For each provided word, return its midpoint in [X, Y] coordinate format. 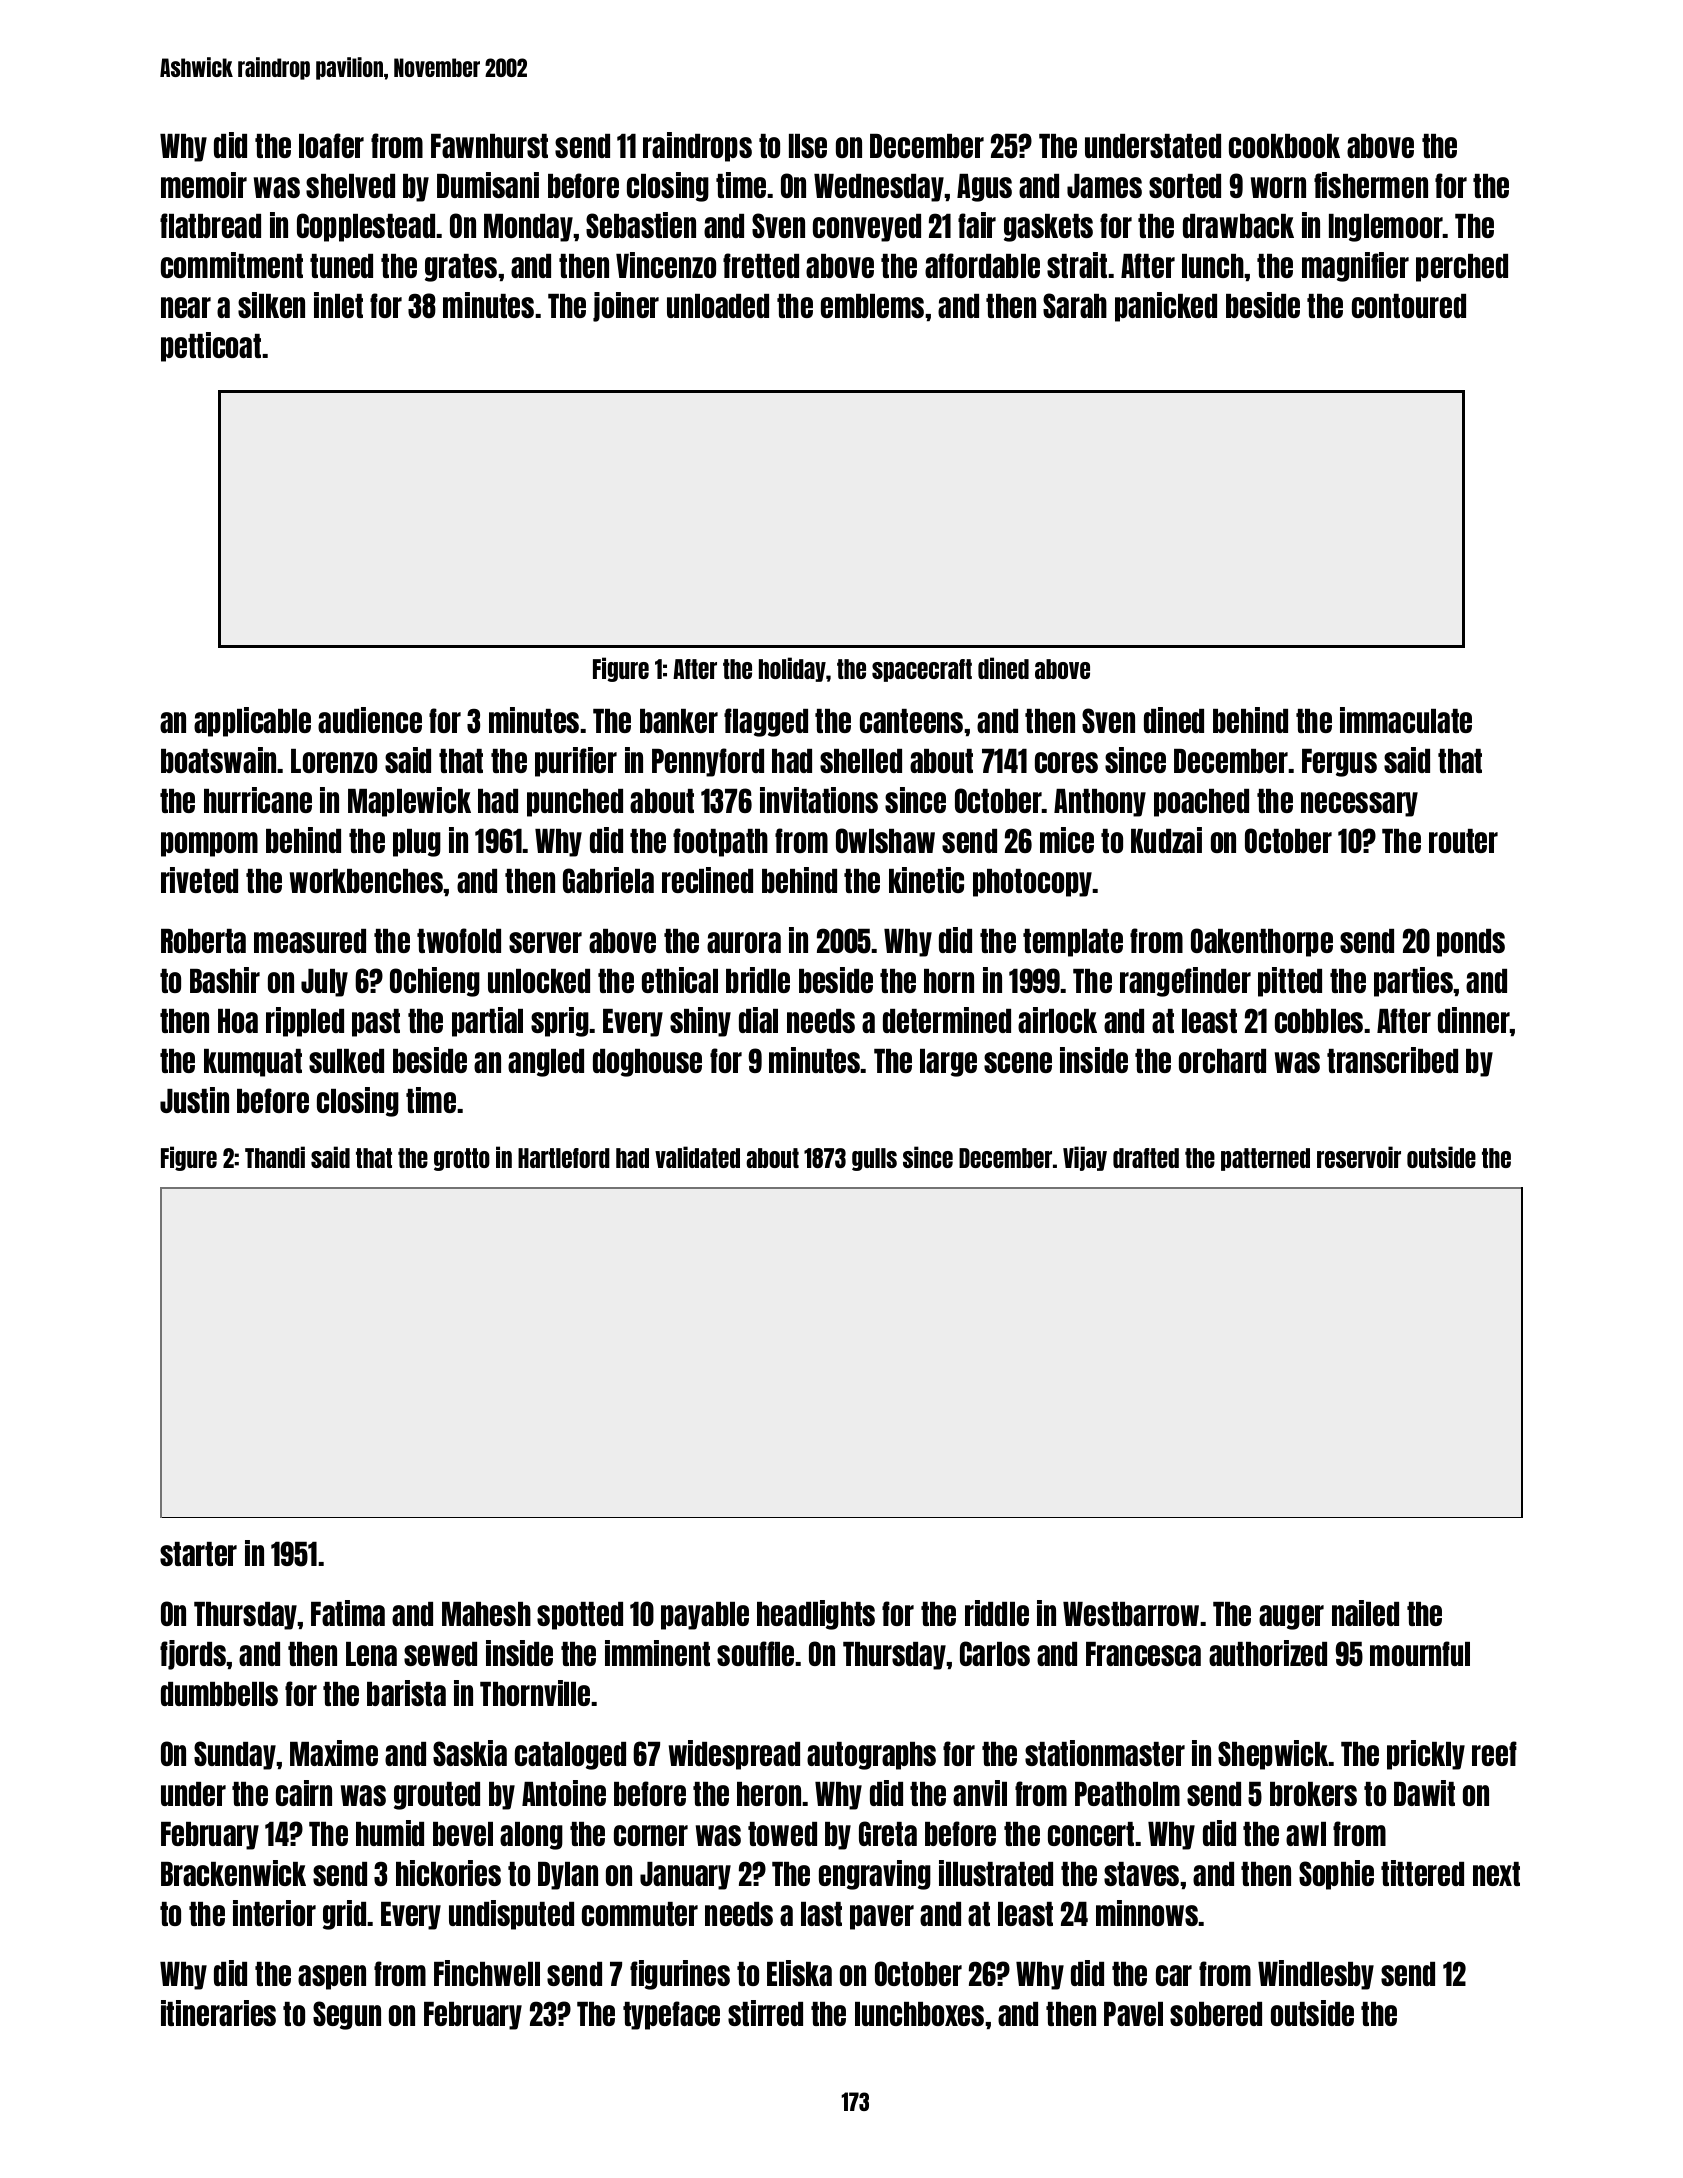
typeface [671, 2015]
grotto [462, 1159]
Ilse [808, 146]
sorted [1185, 186]
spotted [580, 1616]
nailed [1365, 1613]
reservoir [1359, 1157]
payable [705, 1616]
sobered [1216, 2014]
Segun [347, 2015]
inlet [338, 305]
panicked [1166, 307]
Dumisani [488, 185]
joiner [626, 307]
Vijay [1085, 1158]
